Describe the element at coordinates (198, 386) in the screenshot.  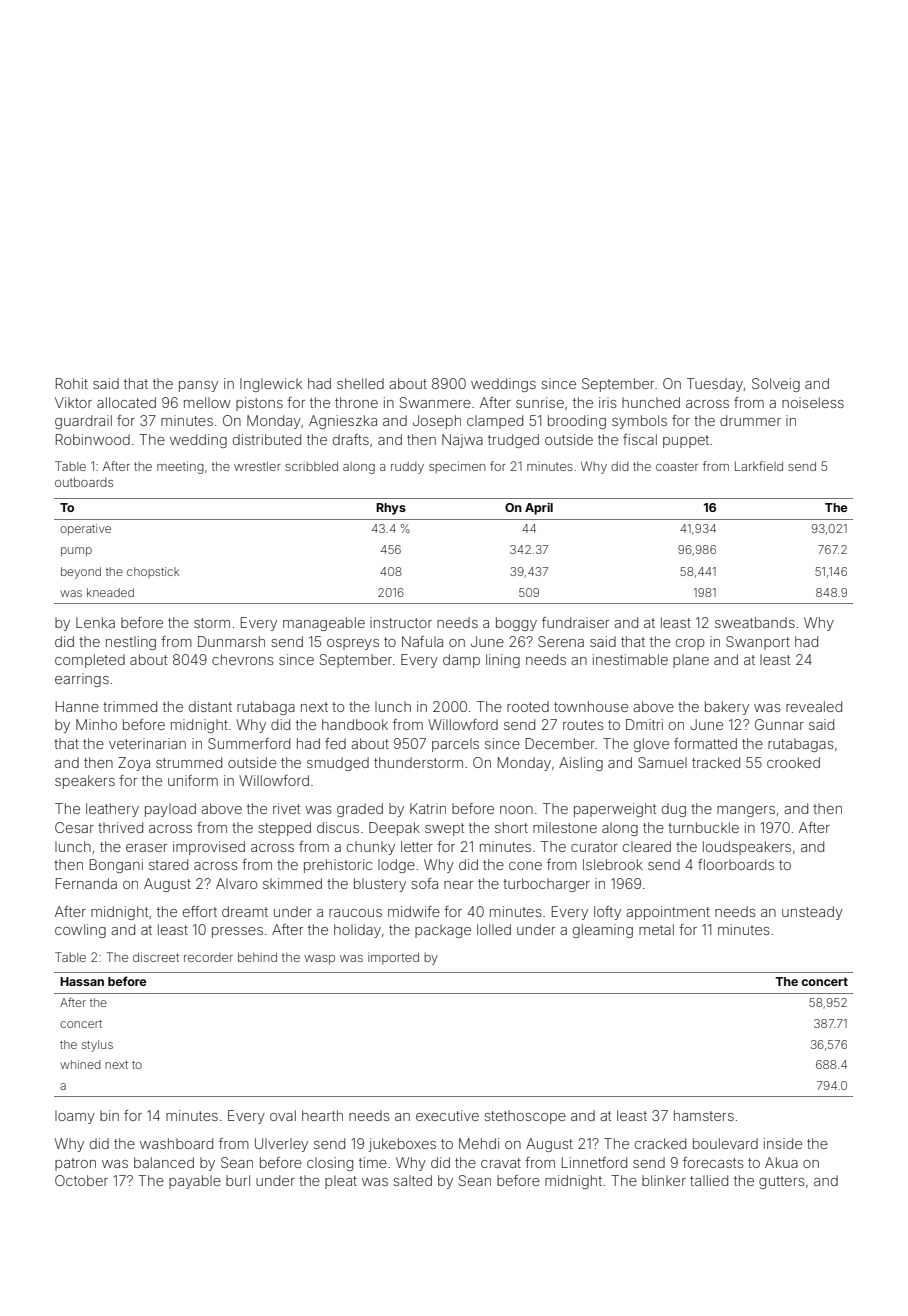
I see `pansy` at that location.
